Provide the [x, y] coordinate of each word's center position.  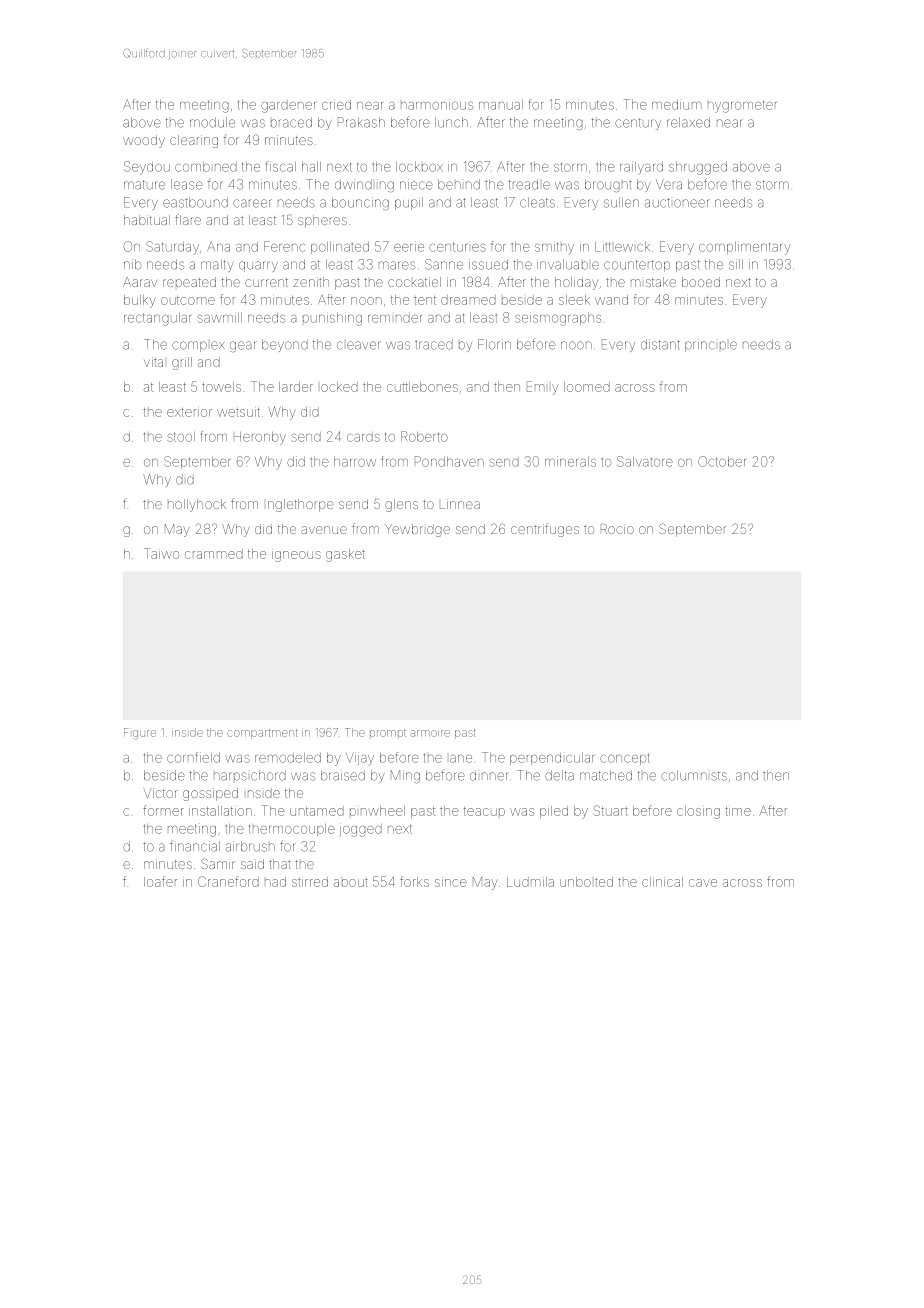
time [738, 811]
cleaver [359, 345]
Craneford [228, 881]
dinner [489, 775]
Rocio [617, 529]
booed [701, 282]
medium [677, 104]
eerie [409, 246]
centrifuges [545, 530]
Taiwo [161, 553]
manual [501, 105]
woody [144, 141]
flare [188, 219]
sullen [621, 202]
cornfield [193, 757]
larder [296, 387]
